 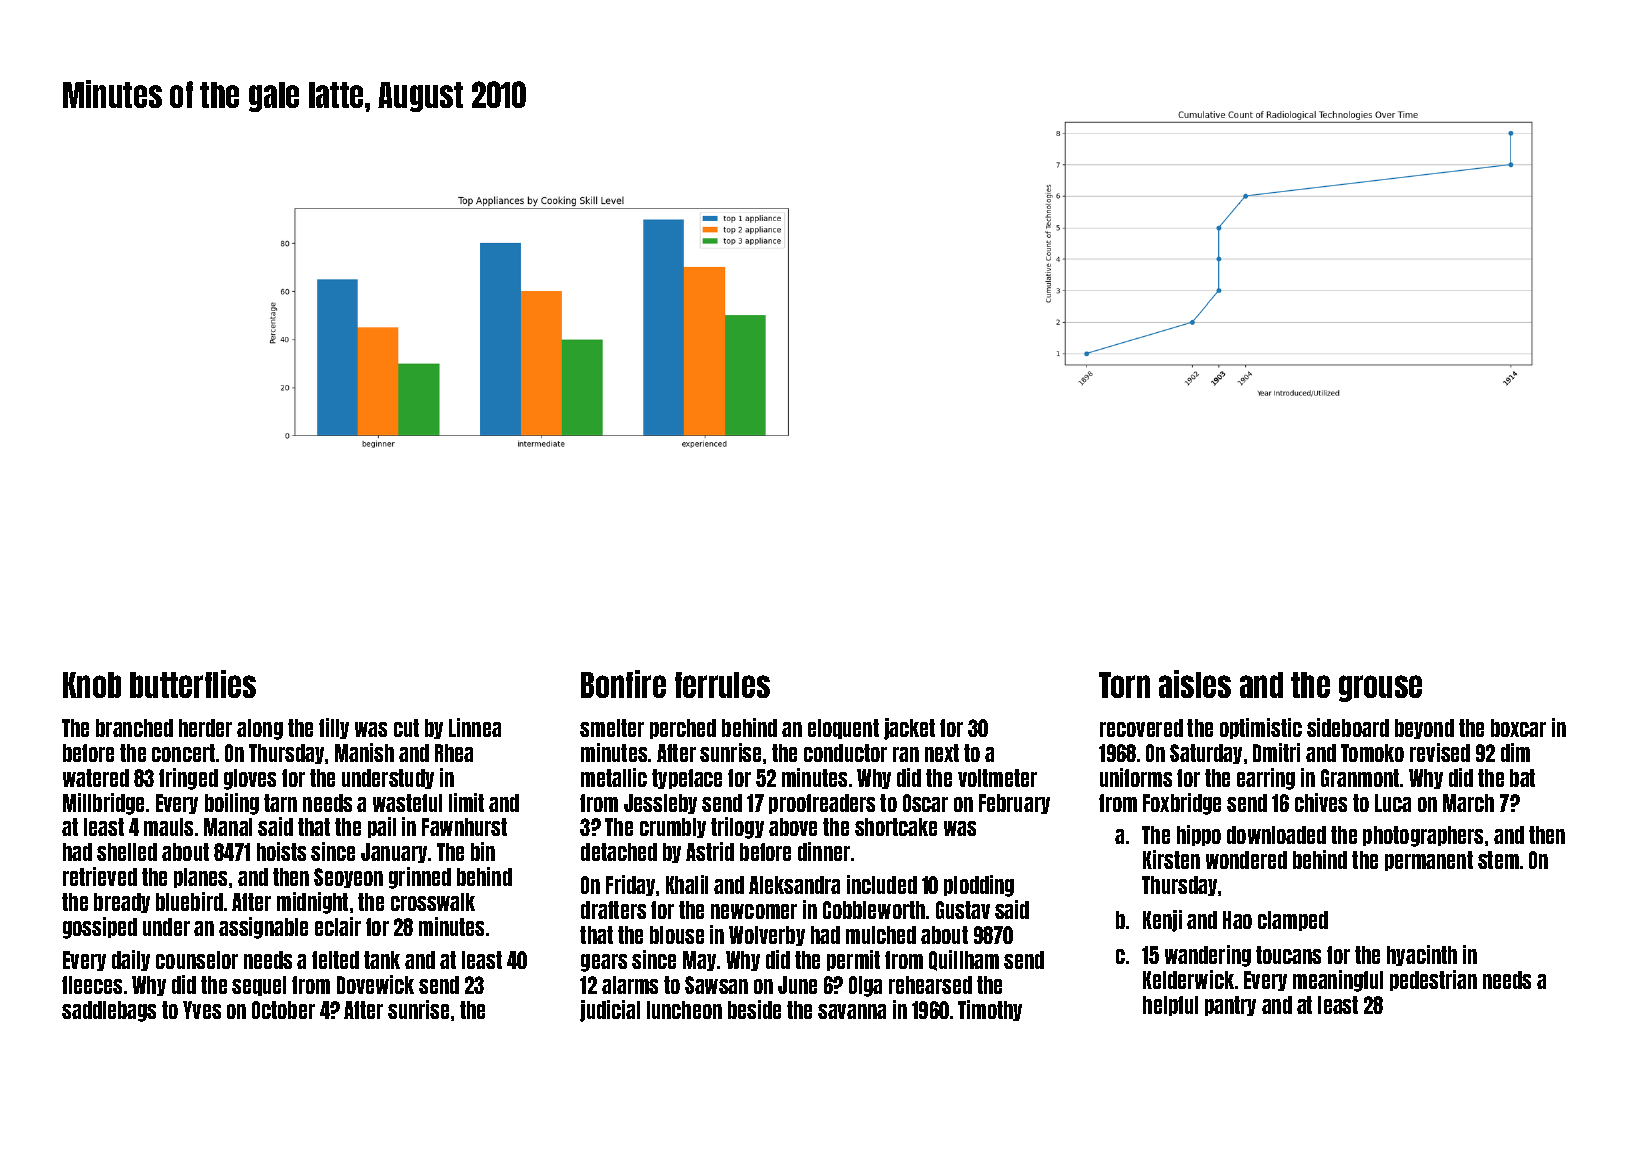 I want to click on clamped, so click(x=1293, y=921).
